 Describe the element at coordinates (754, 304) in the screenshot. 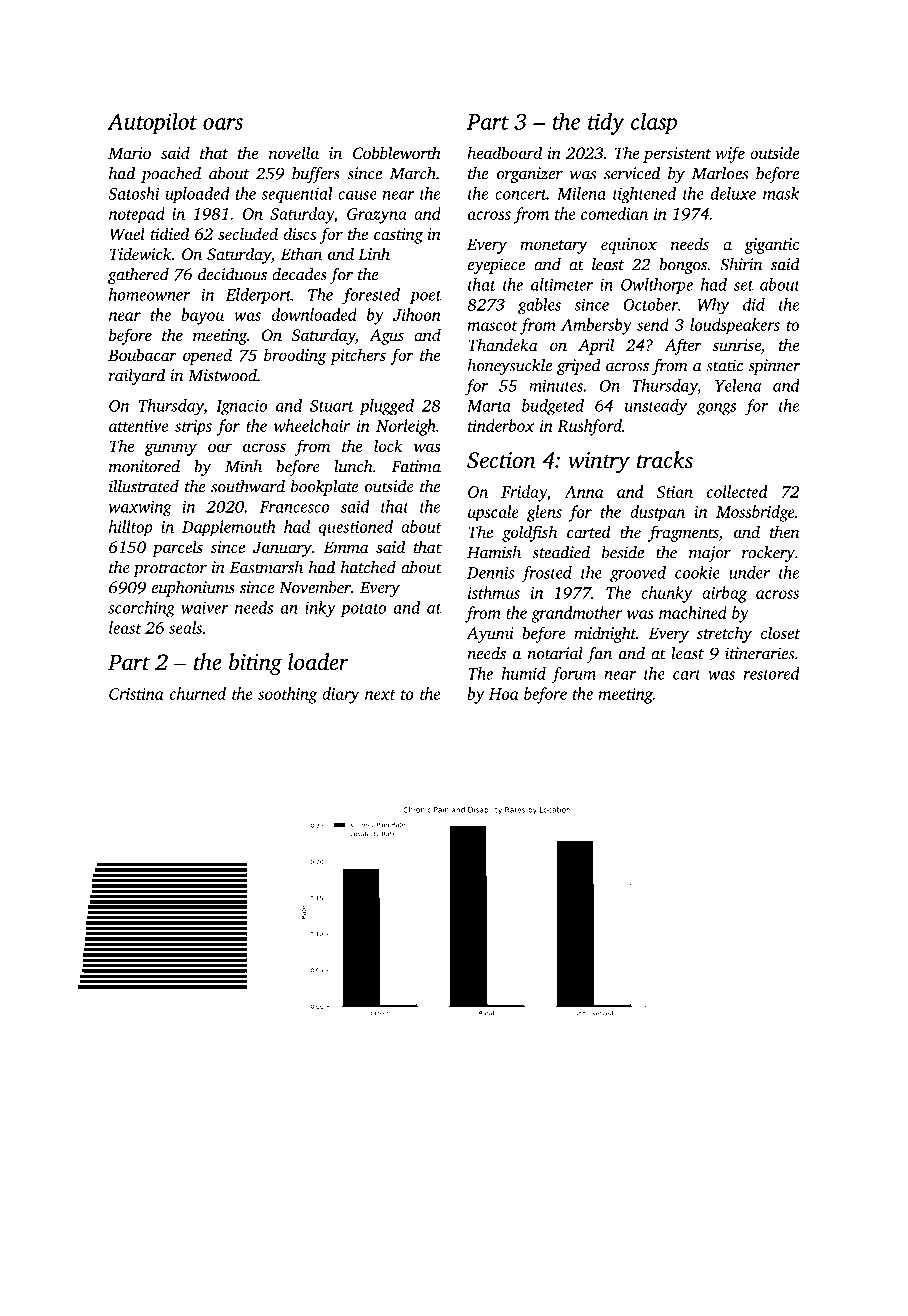

I see `did` at that location.
